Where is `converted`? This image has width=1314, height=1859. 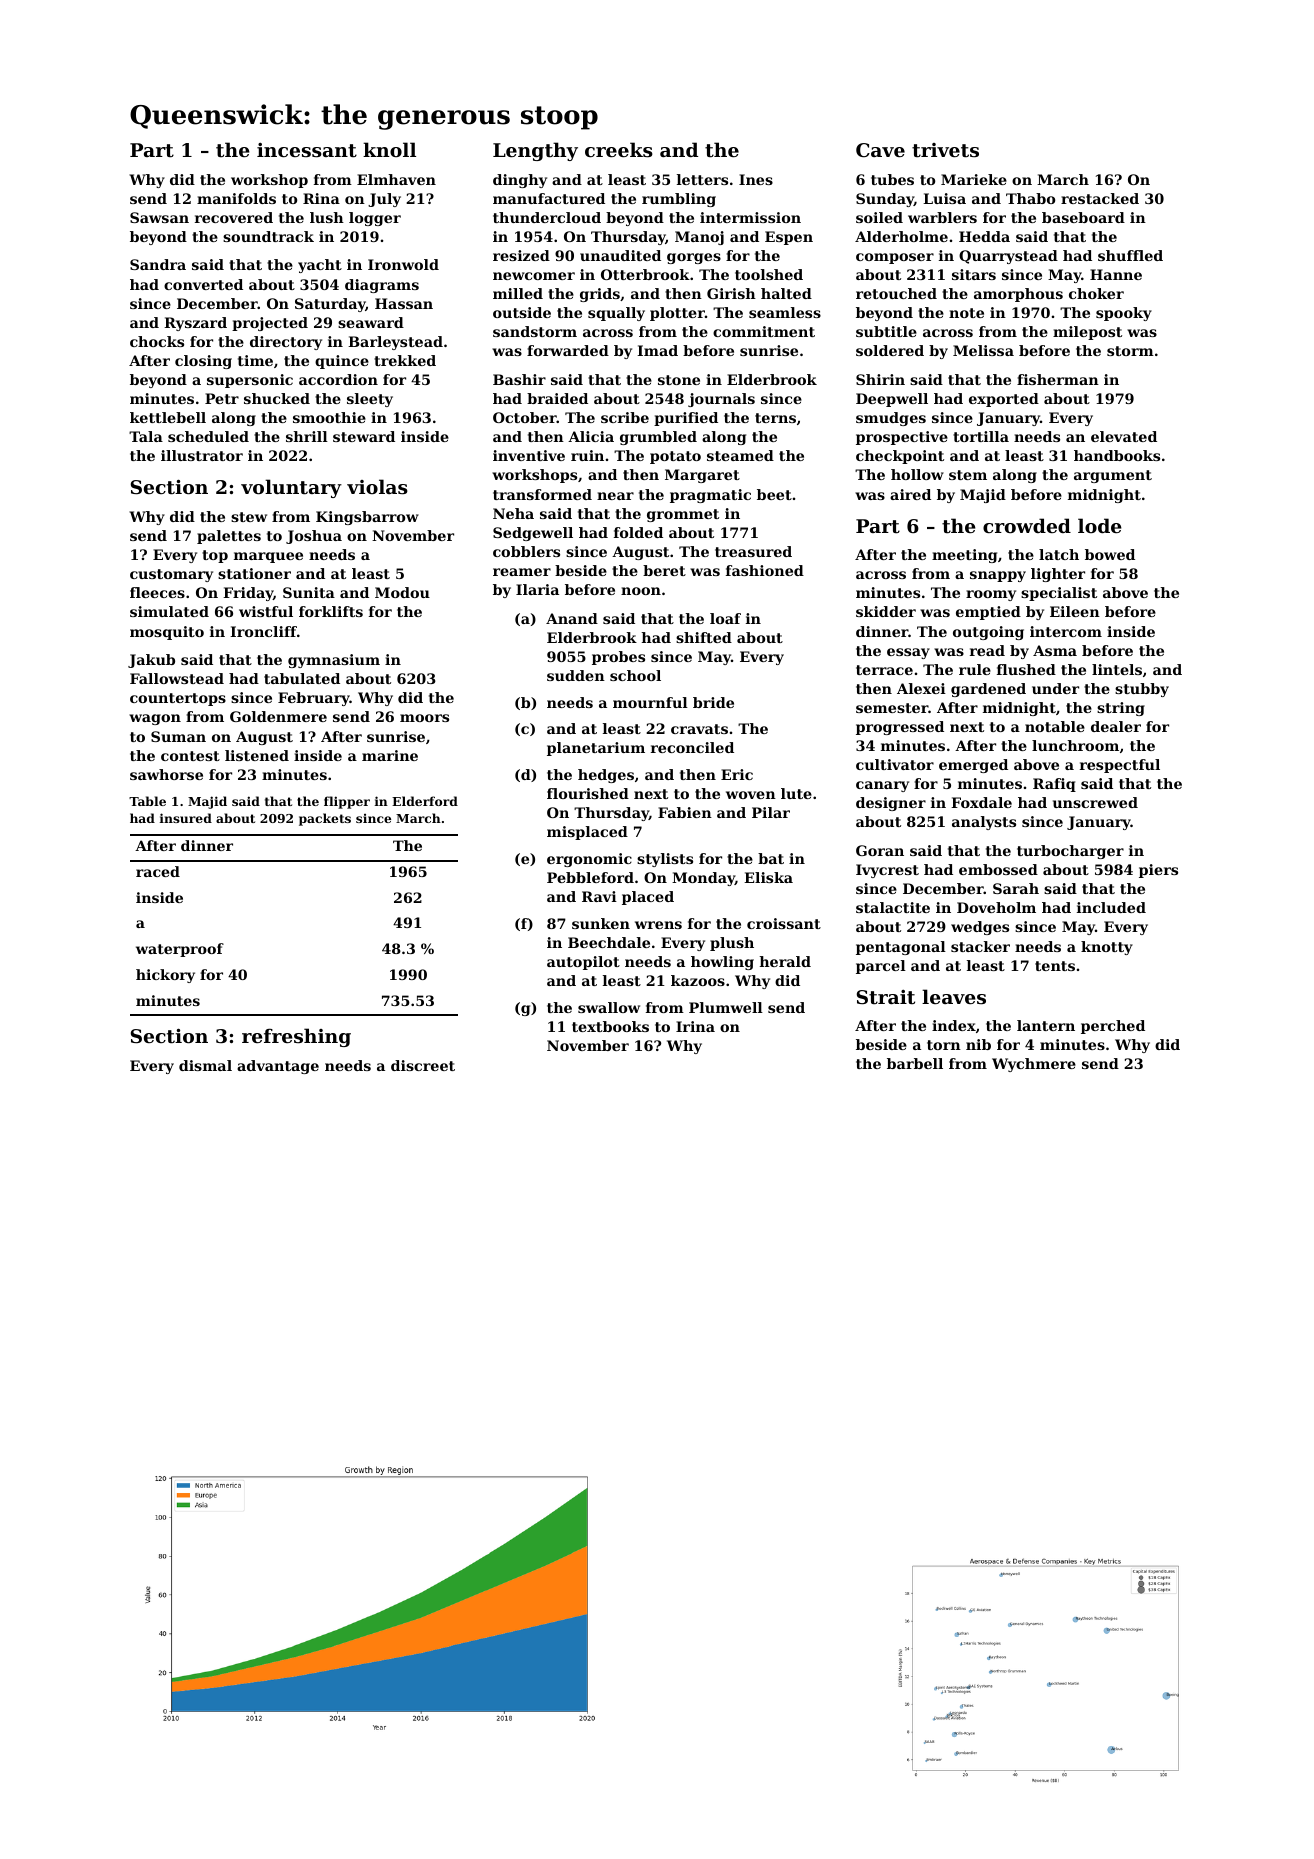
converted is located at coordinates (203, 284).
